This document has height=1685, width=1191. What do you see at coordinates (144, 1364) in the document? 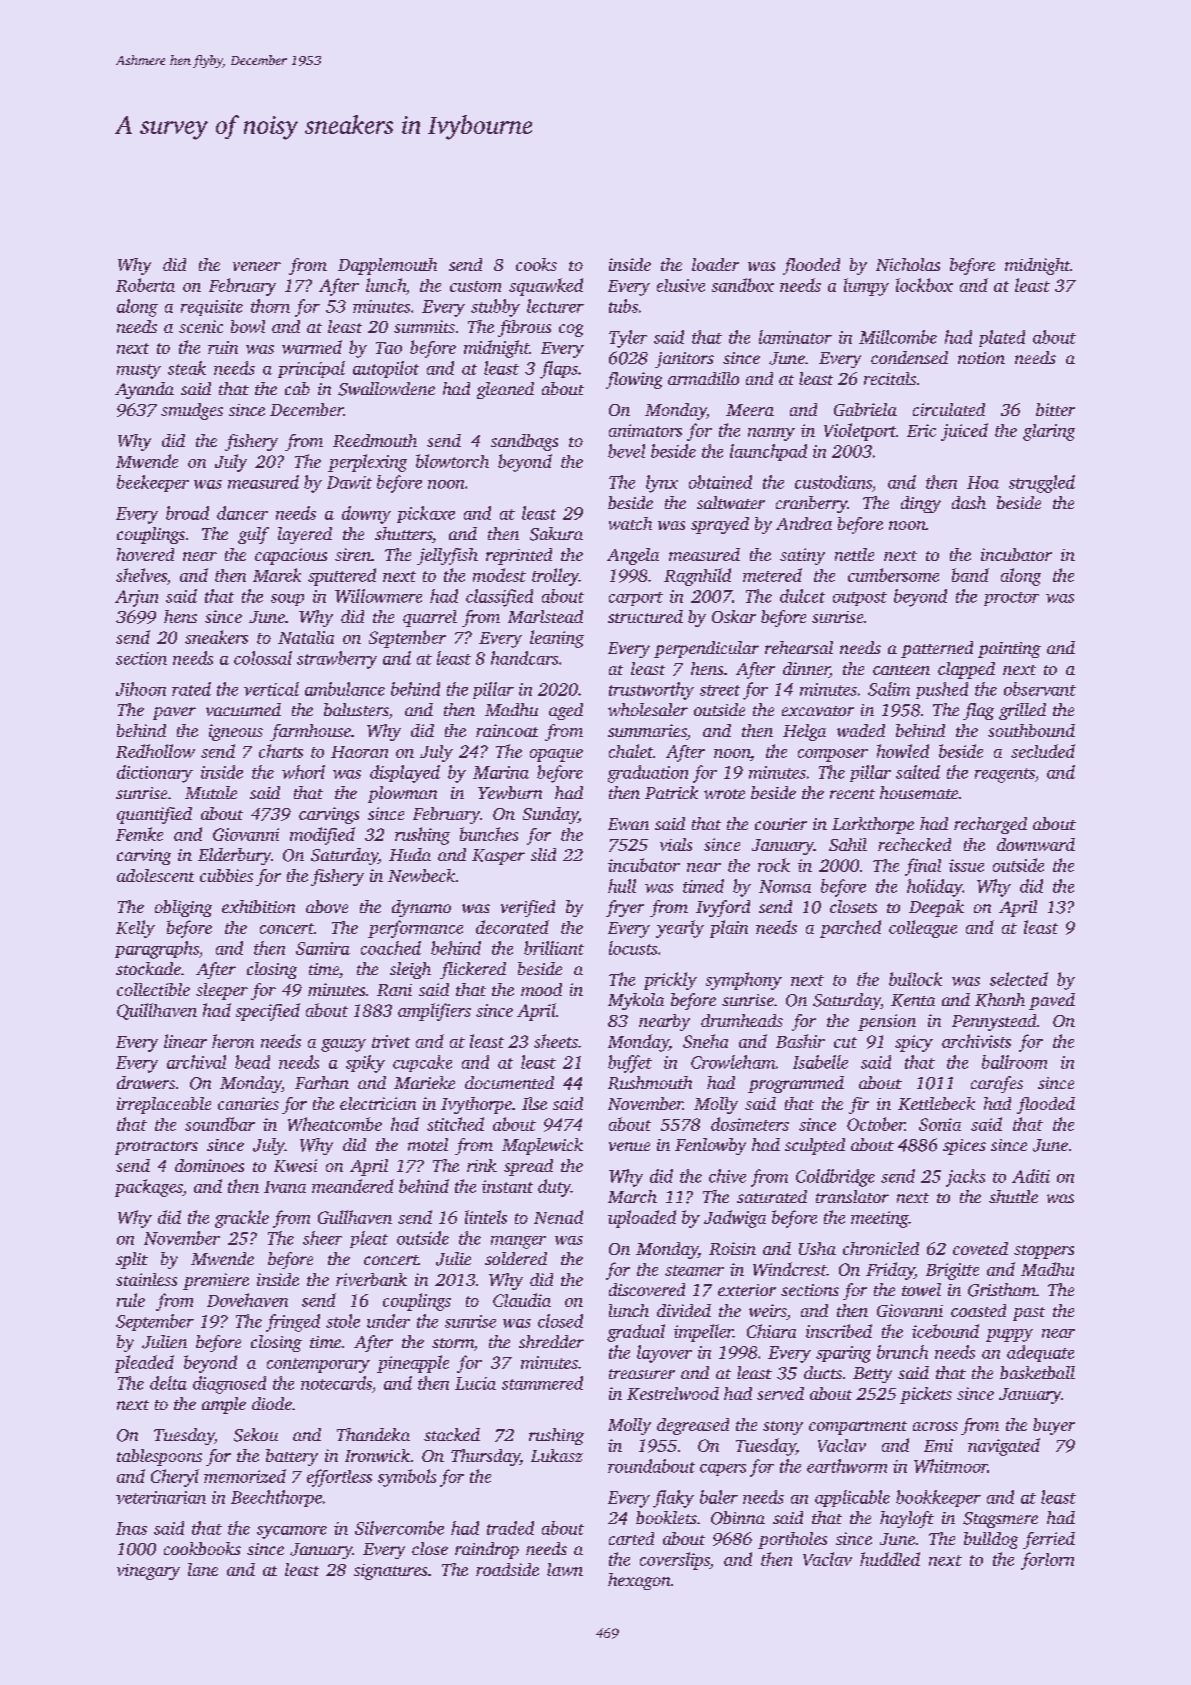
I see `pleaded` at bounding box center [144, 1364].
